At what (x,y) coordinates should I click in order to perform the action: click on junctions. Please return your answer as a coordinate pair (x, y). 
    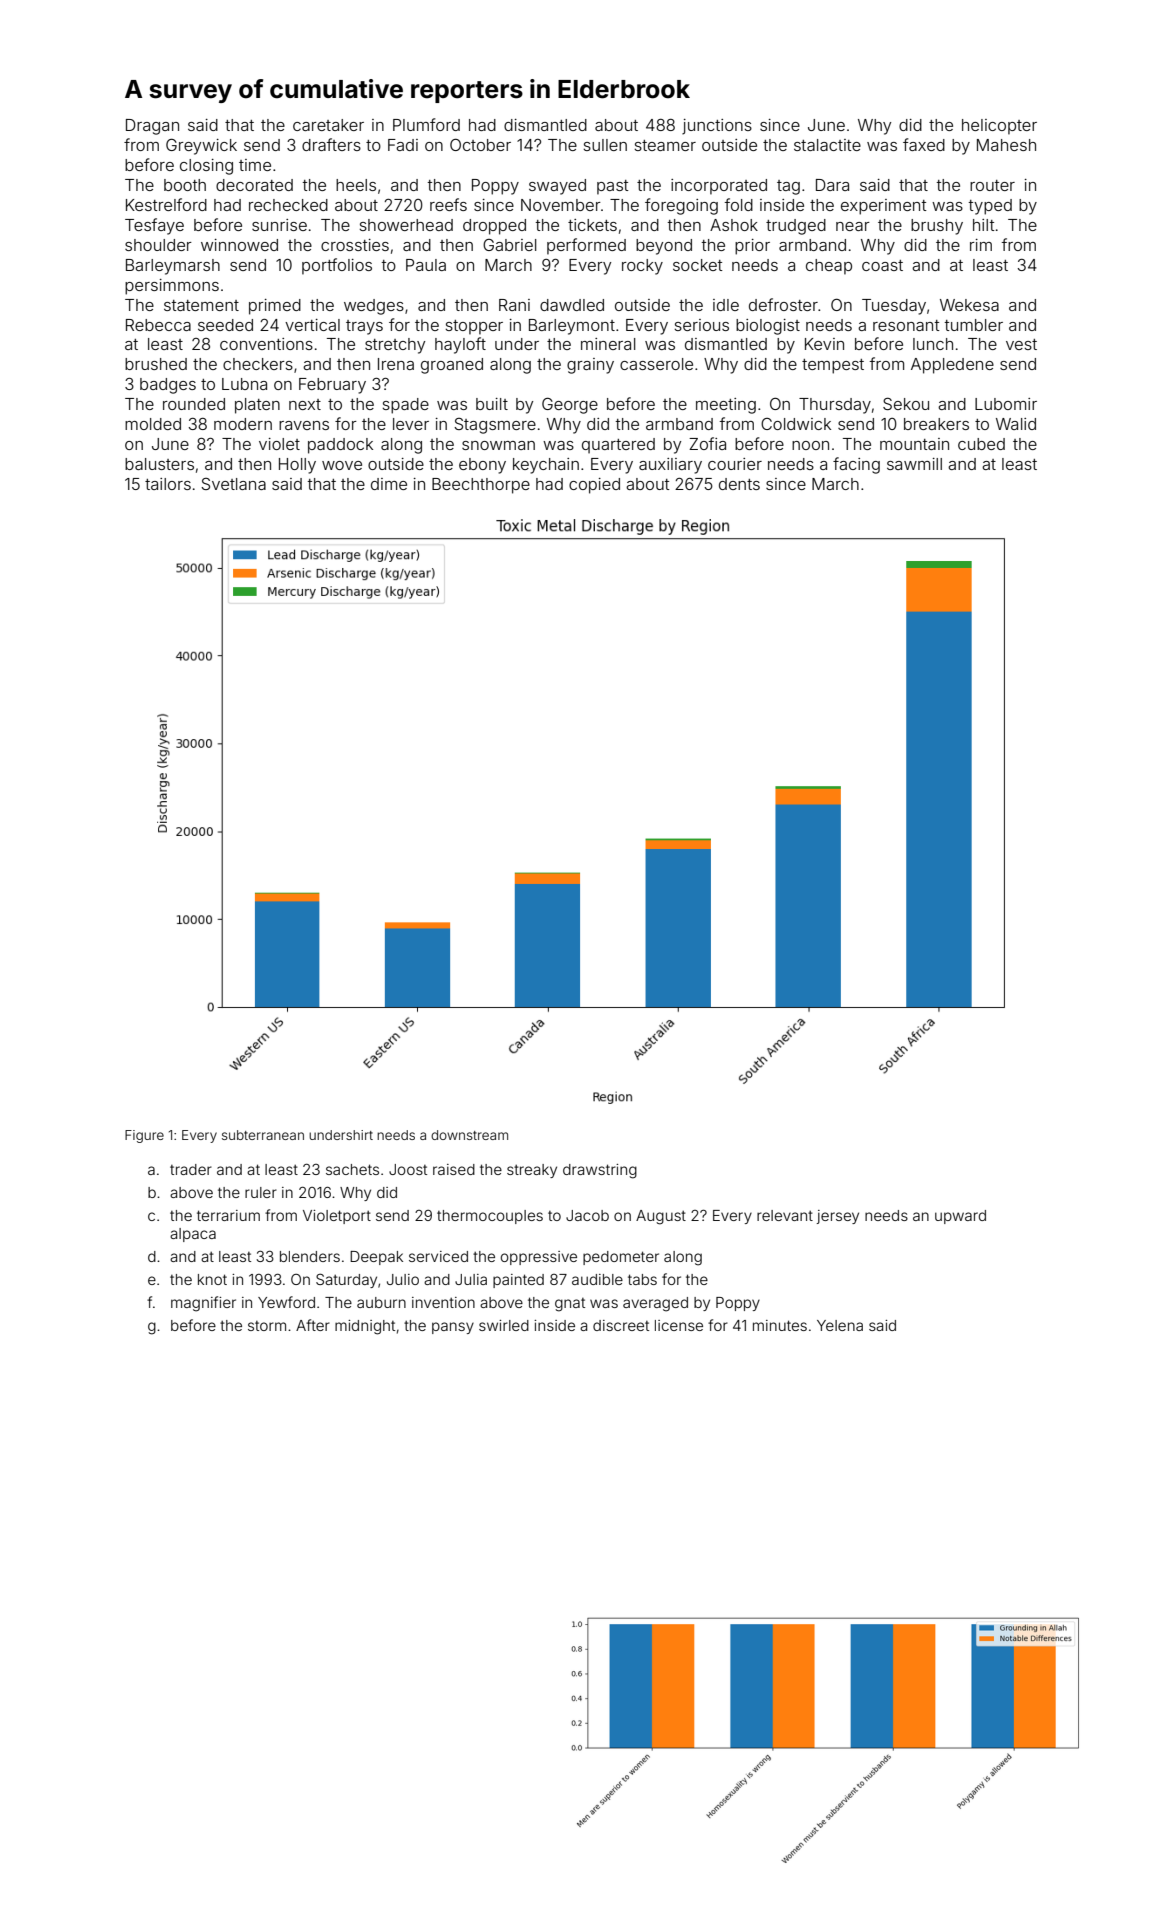
    Looking at the image, I should click on (717, 127).
